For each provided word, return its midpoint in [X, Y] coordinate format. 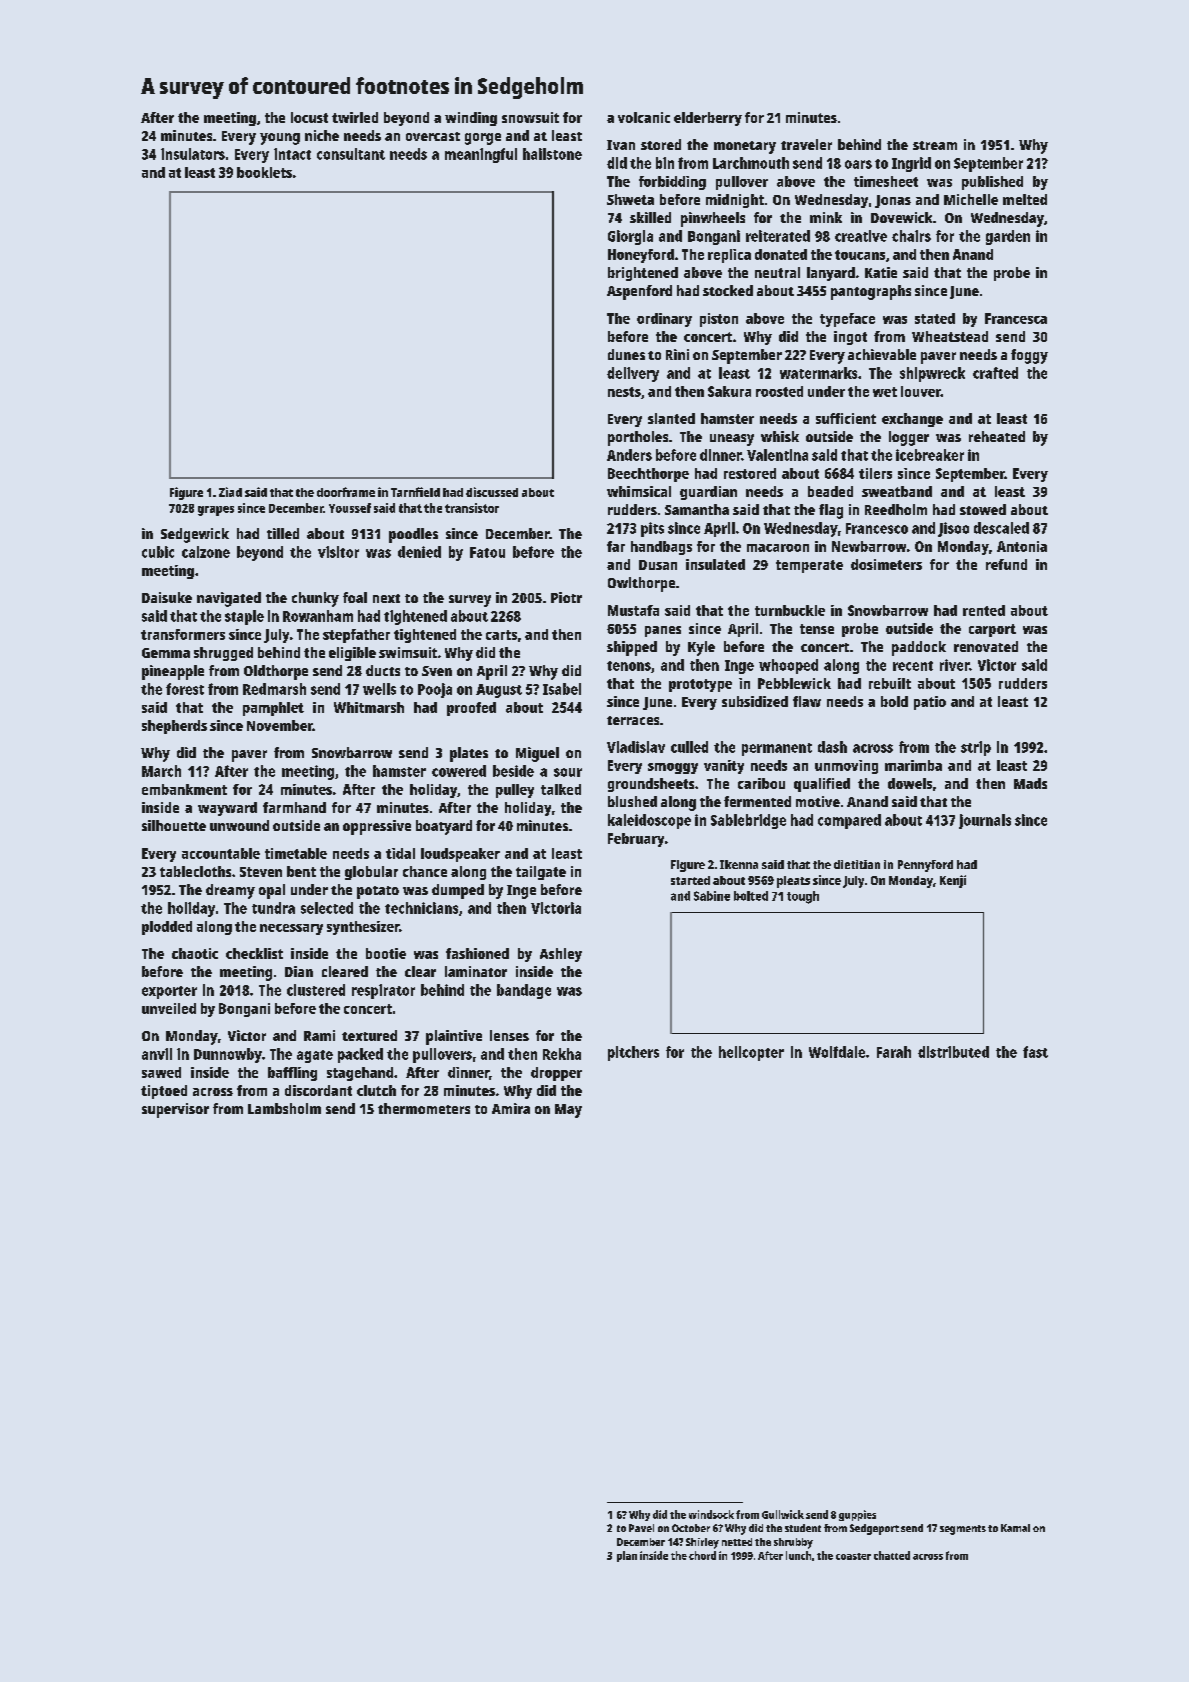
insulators [193, 154]
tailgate [541, 873]
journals [985, 821]
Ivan [621, 145]
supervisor [175, 1110]
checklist [254, 953]
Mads [1030, 783]
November [280, 725]
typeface [847, 320]
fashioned [477, 953]
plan [627, 1556]
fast [1035, 1052]
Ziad [230, 492]
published [992, 183]
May [568, 1111]
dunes [626, 354]
